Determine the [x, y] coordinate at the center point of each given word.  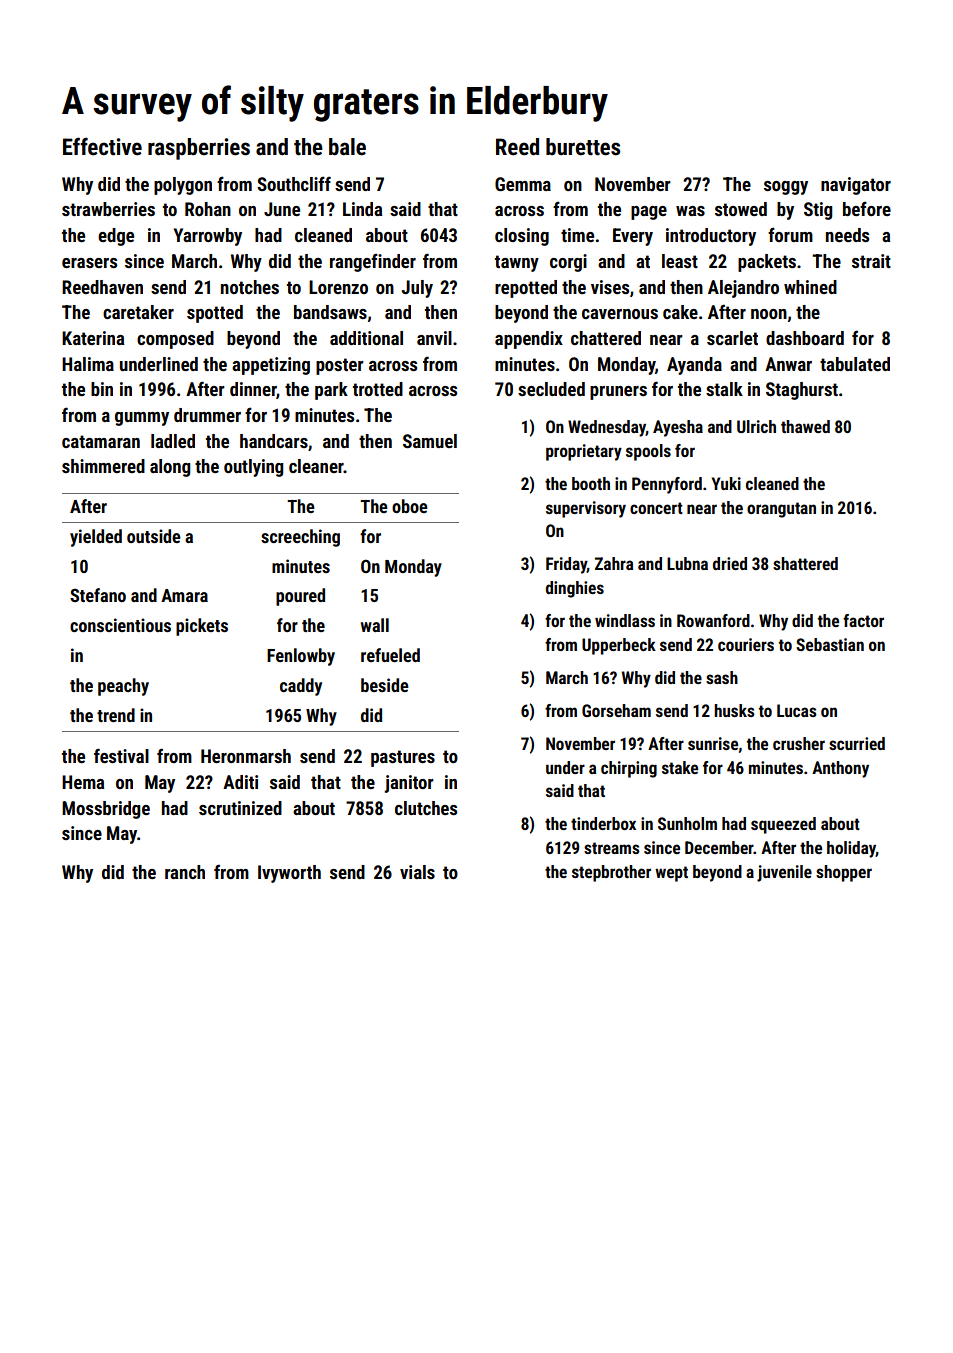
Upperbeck [619, 646]
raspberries [199, 149]
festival [121, 755]
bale [347, 147]
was [690, 211]
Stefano [98, 595]
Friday [566, 565]
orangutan [781, 510]
